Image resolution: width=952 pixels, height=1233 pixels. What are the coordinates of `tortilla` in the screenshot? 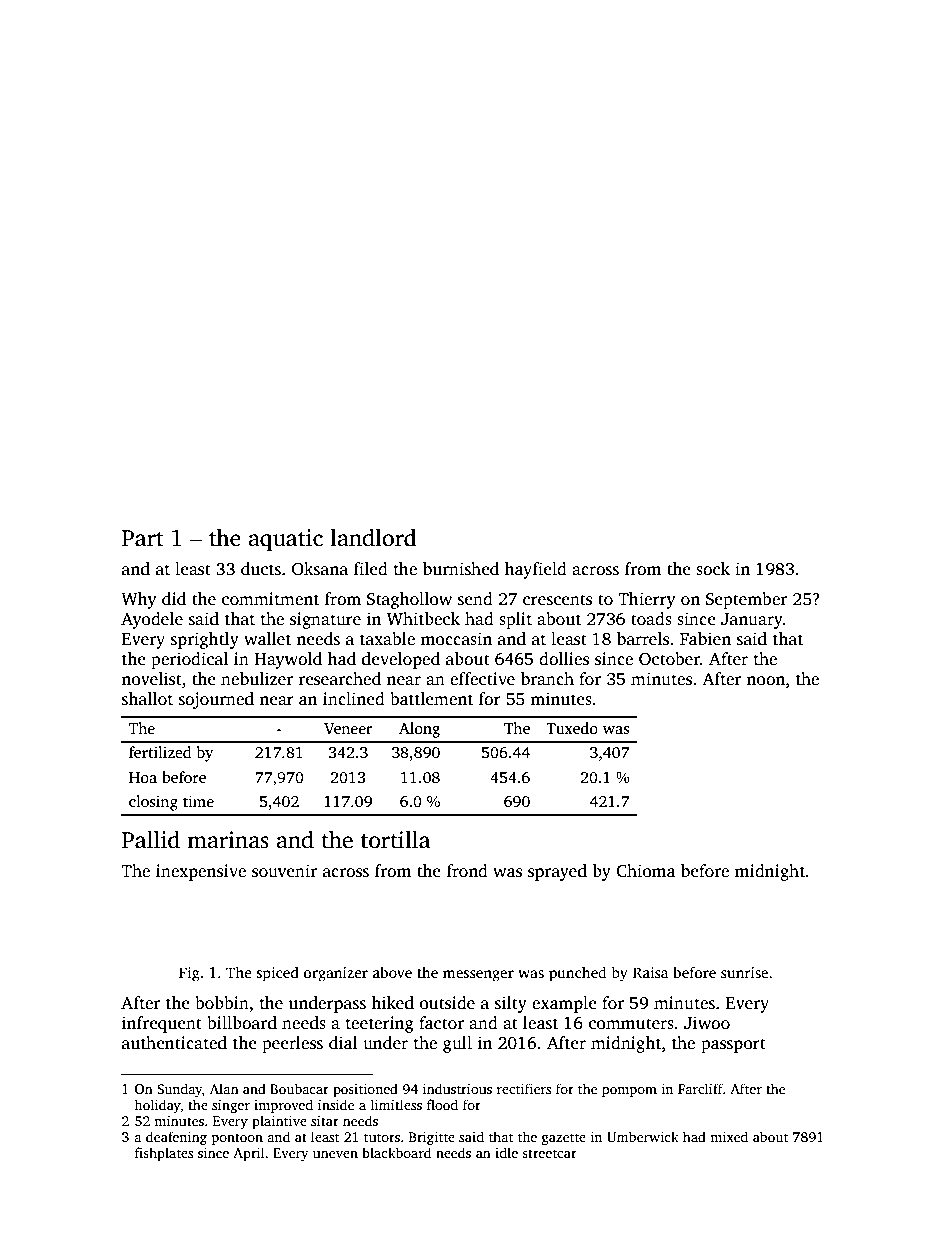 It's located at (395, 839).
